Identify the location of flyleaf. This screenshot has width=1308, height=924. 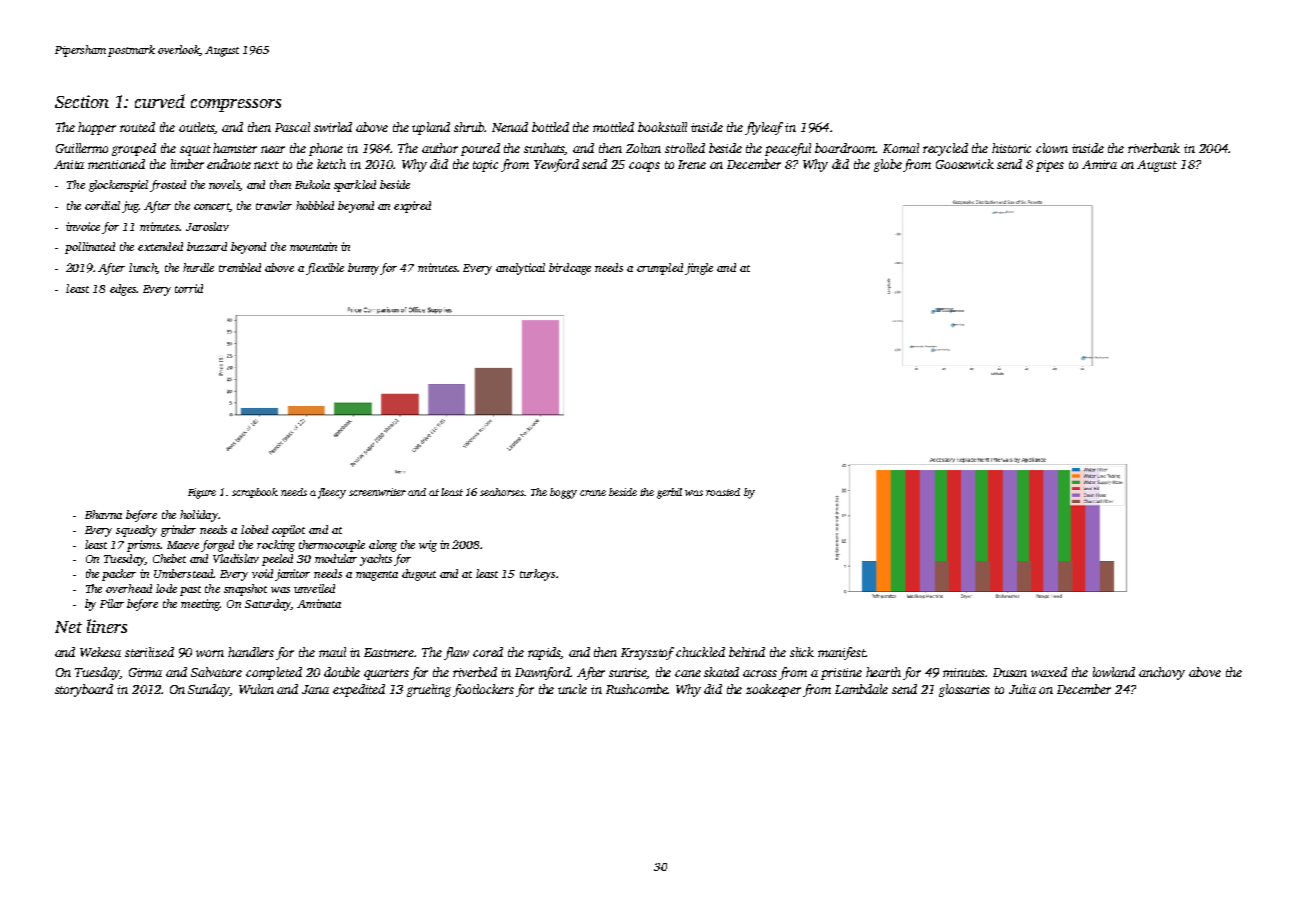
(764, 128).
